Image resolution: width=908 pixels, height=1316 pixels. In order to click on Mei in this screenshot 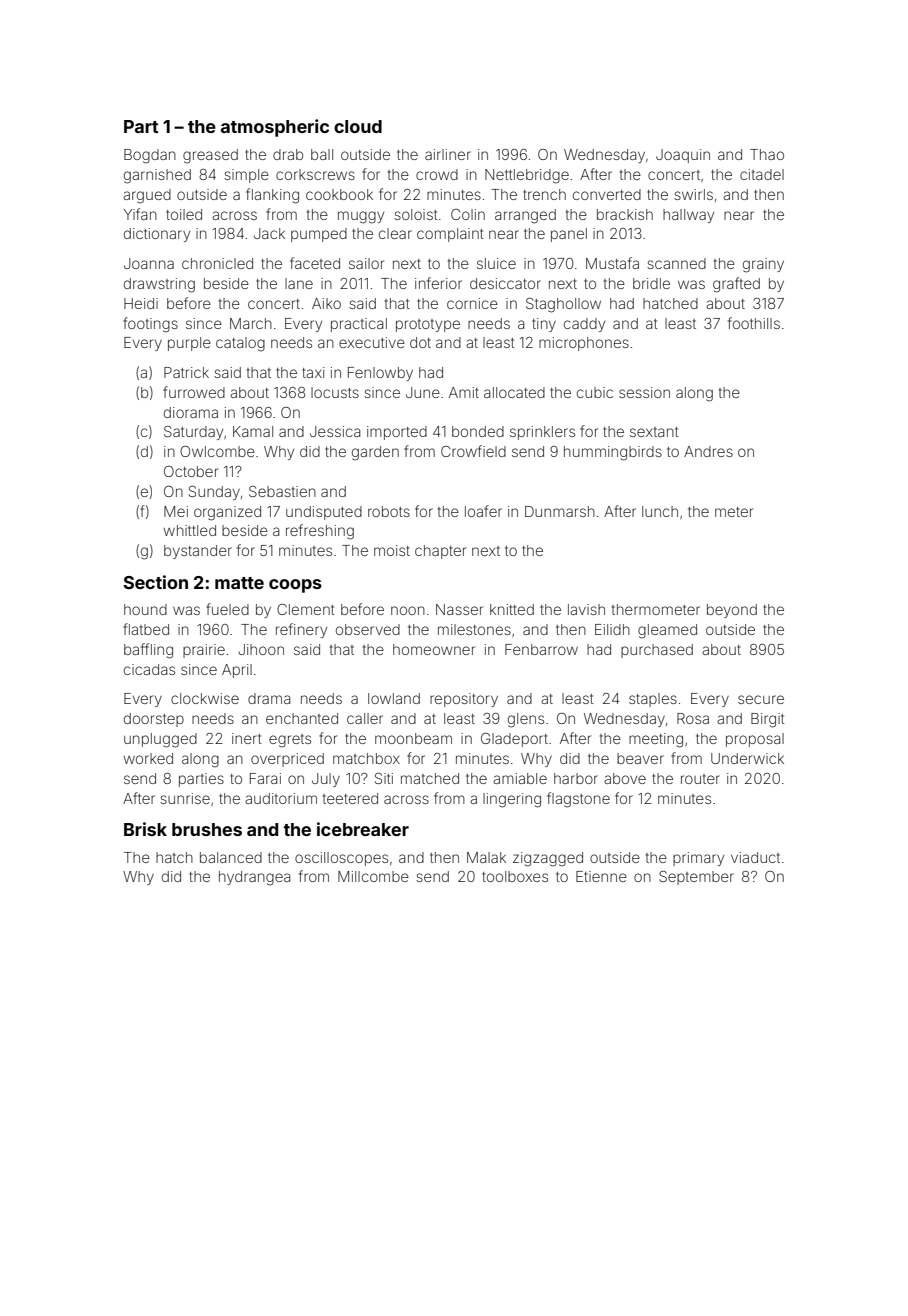, I will do `click(176, 511)`.
